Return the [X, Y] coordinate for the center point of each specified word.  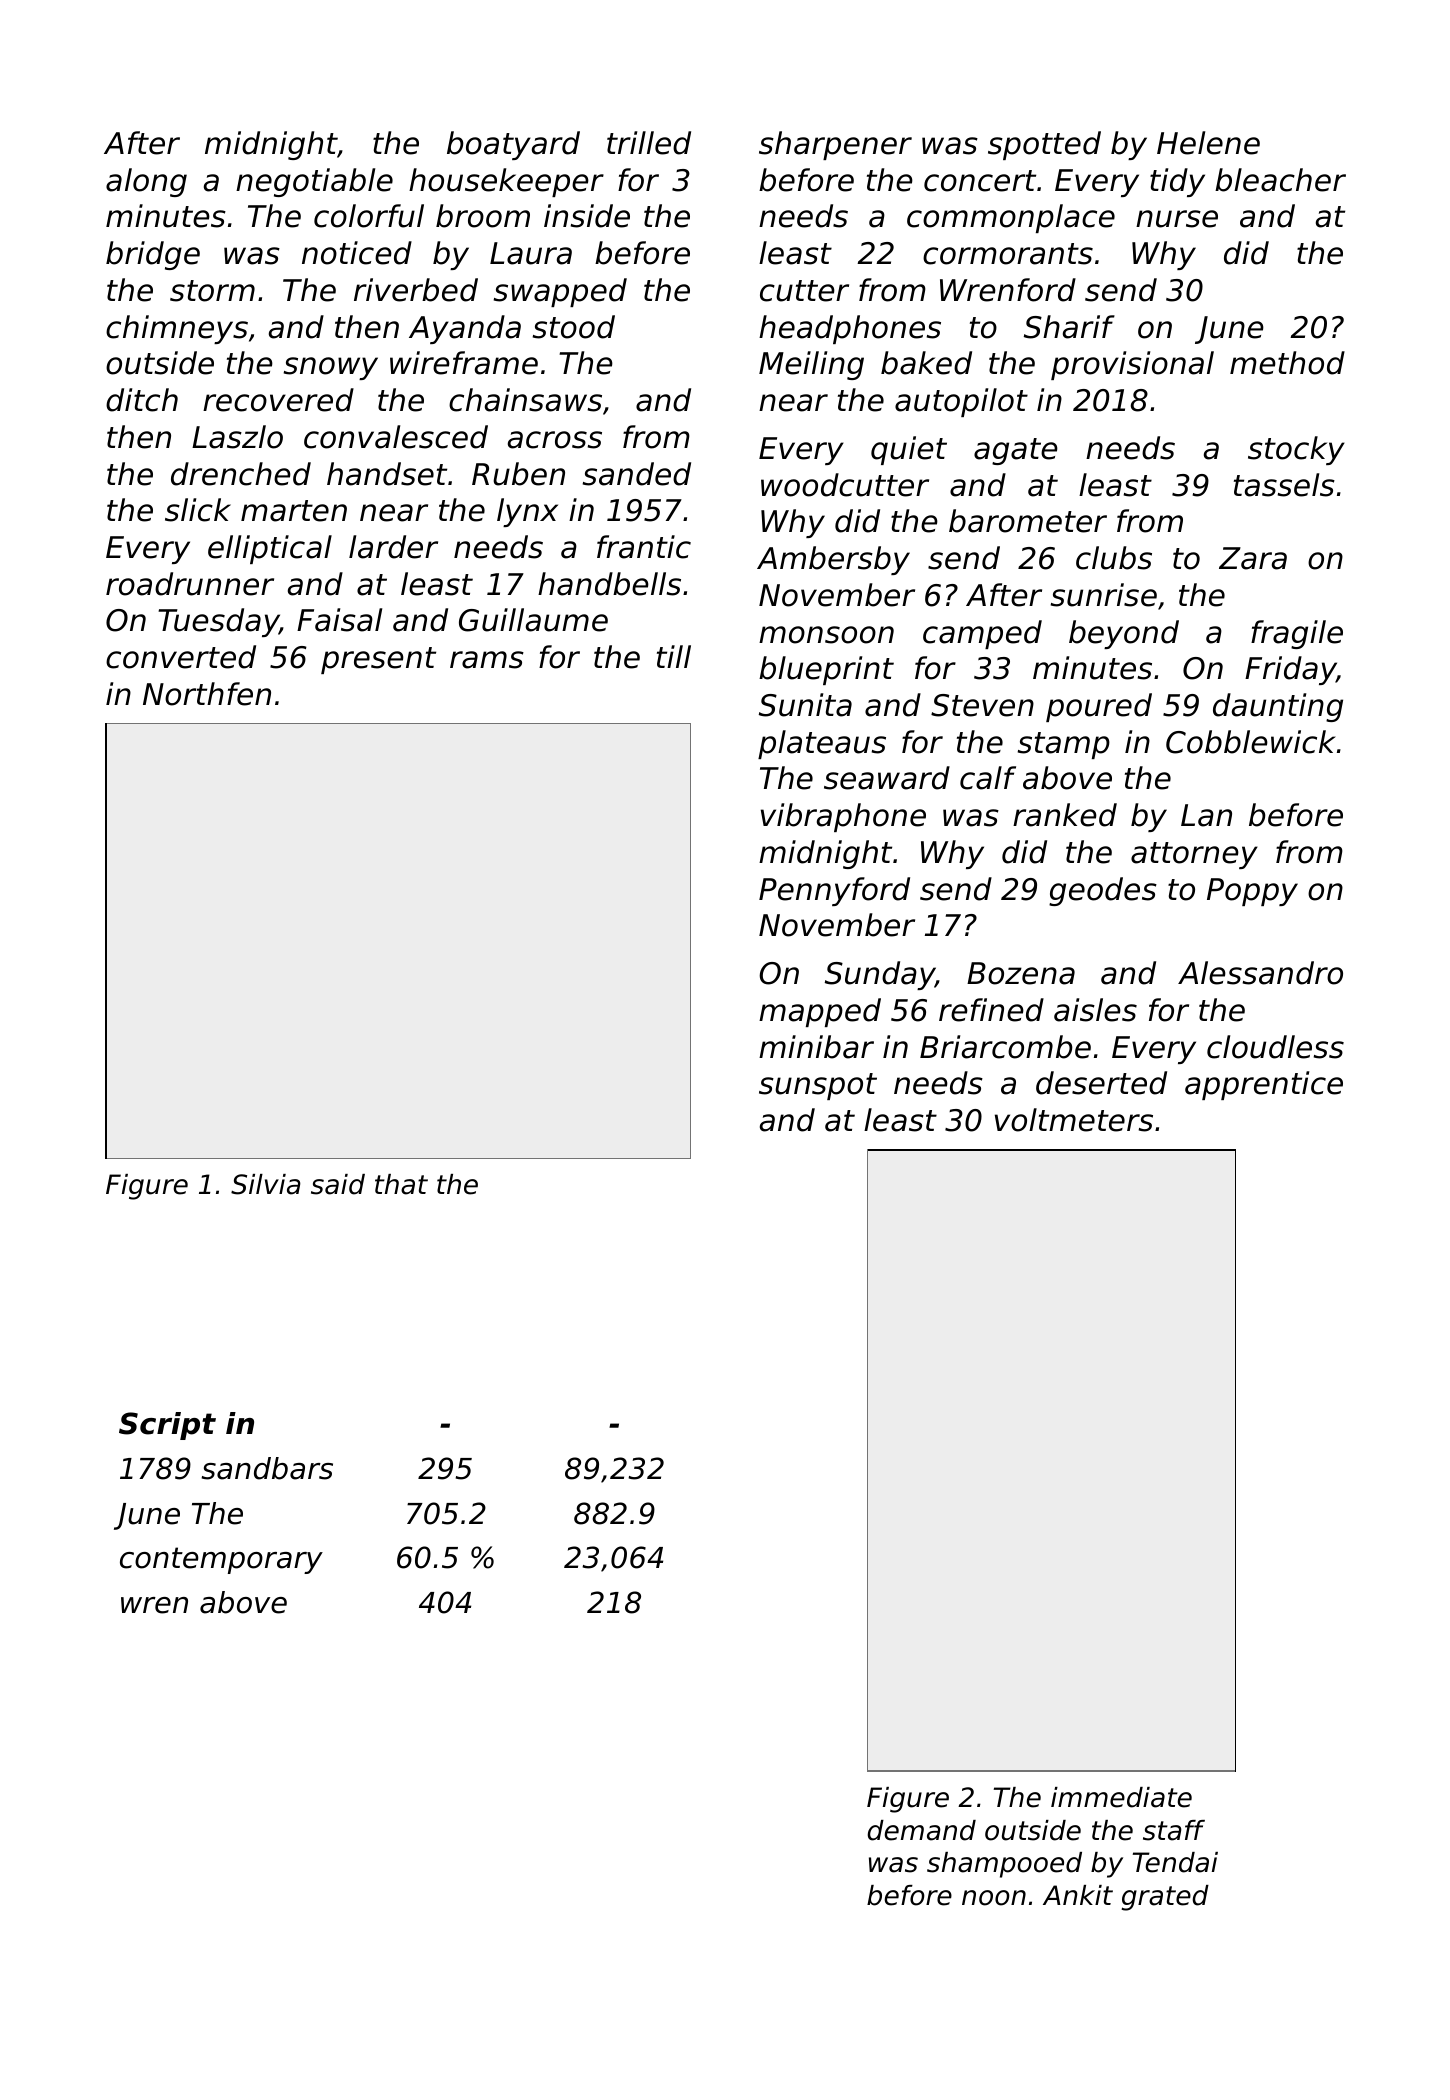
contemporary [221, 1560]
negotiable [314, 182]
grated [1165, 1898]
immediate [1121, 1797]
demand [921, 1830]
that [401, 1184]
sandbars [267, 1468]
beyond [1124, 634]
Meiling [811, 365]
